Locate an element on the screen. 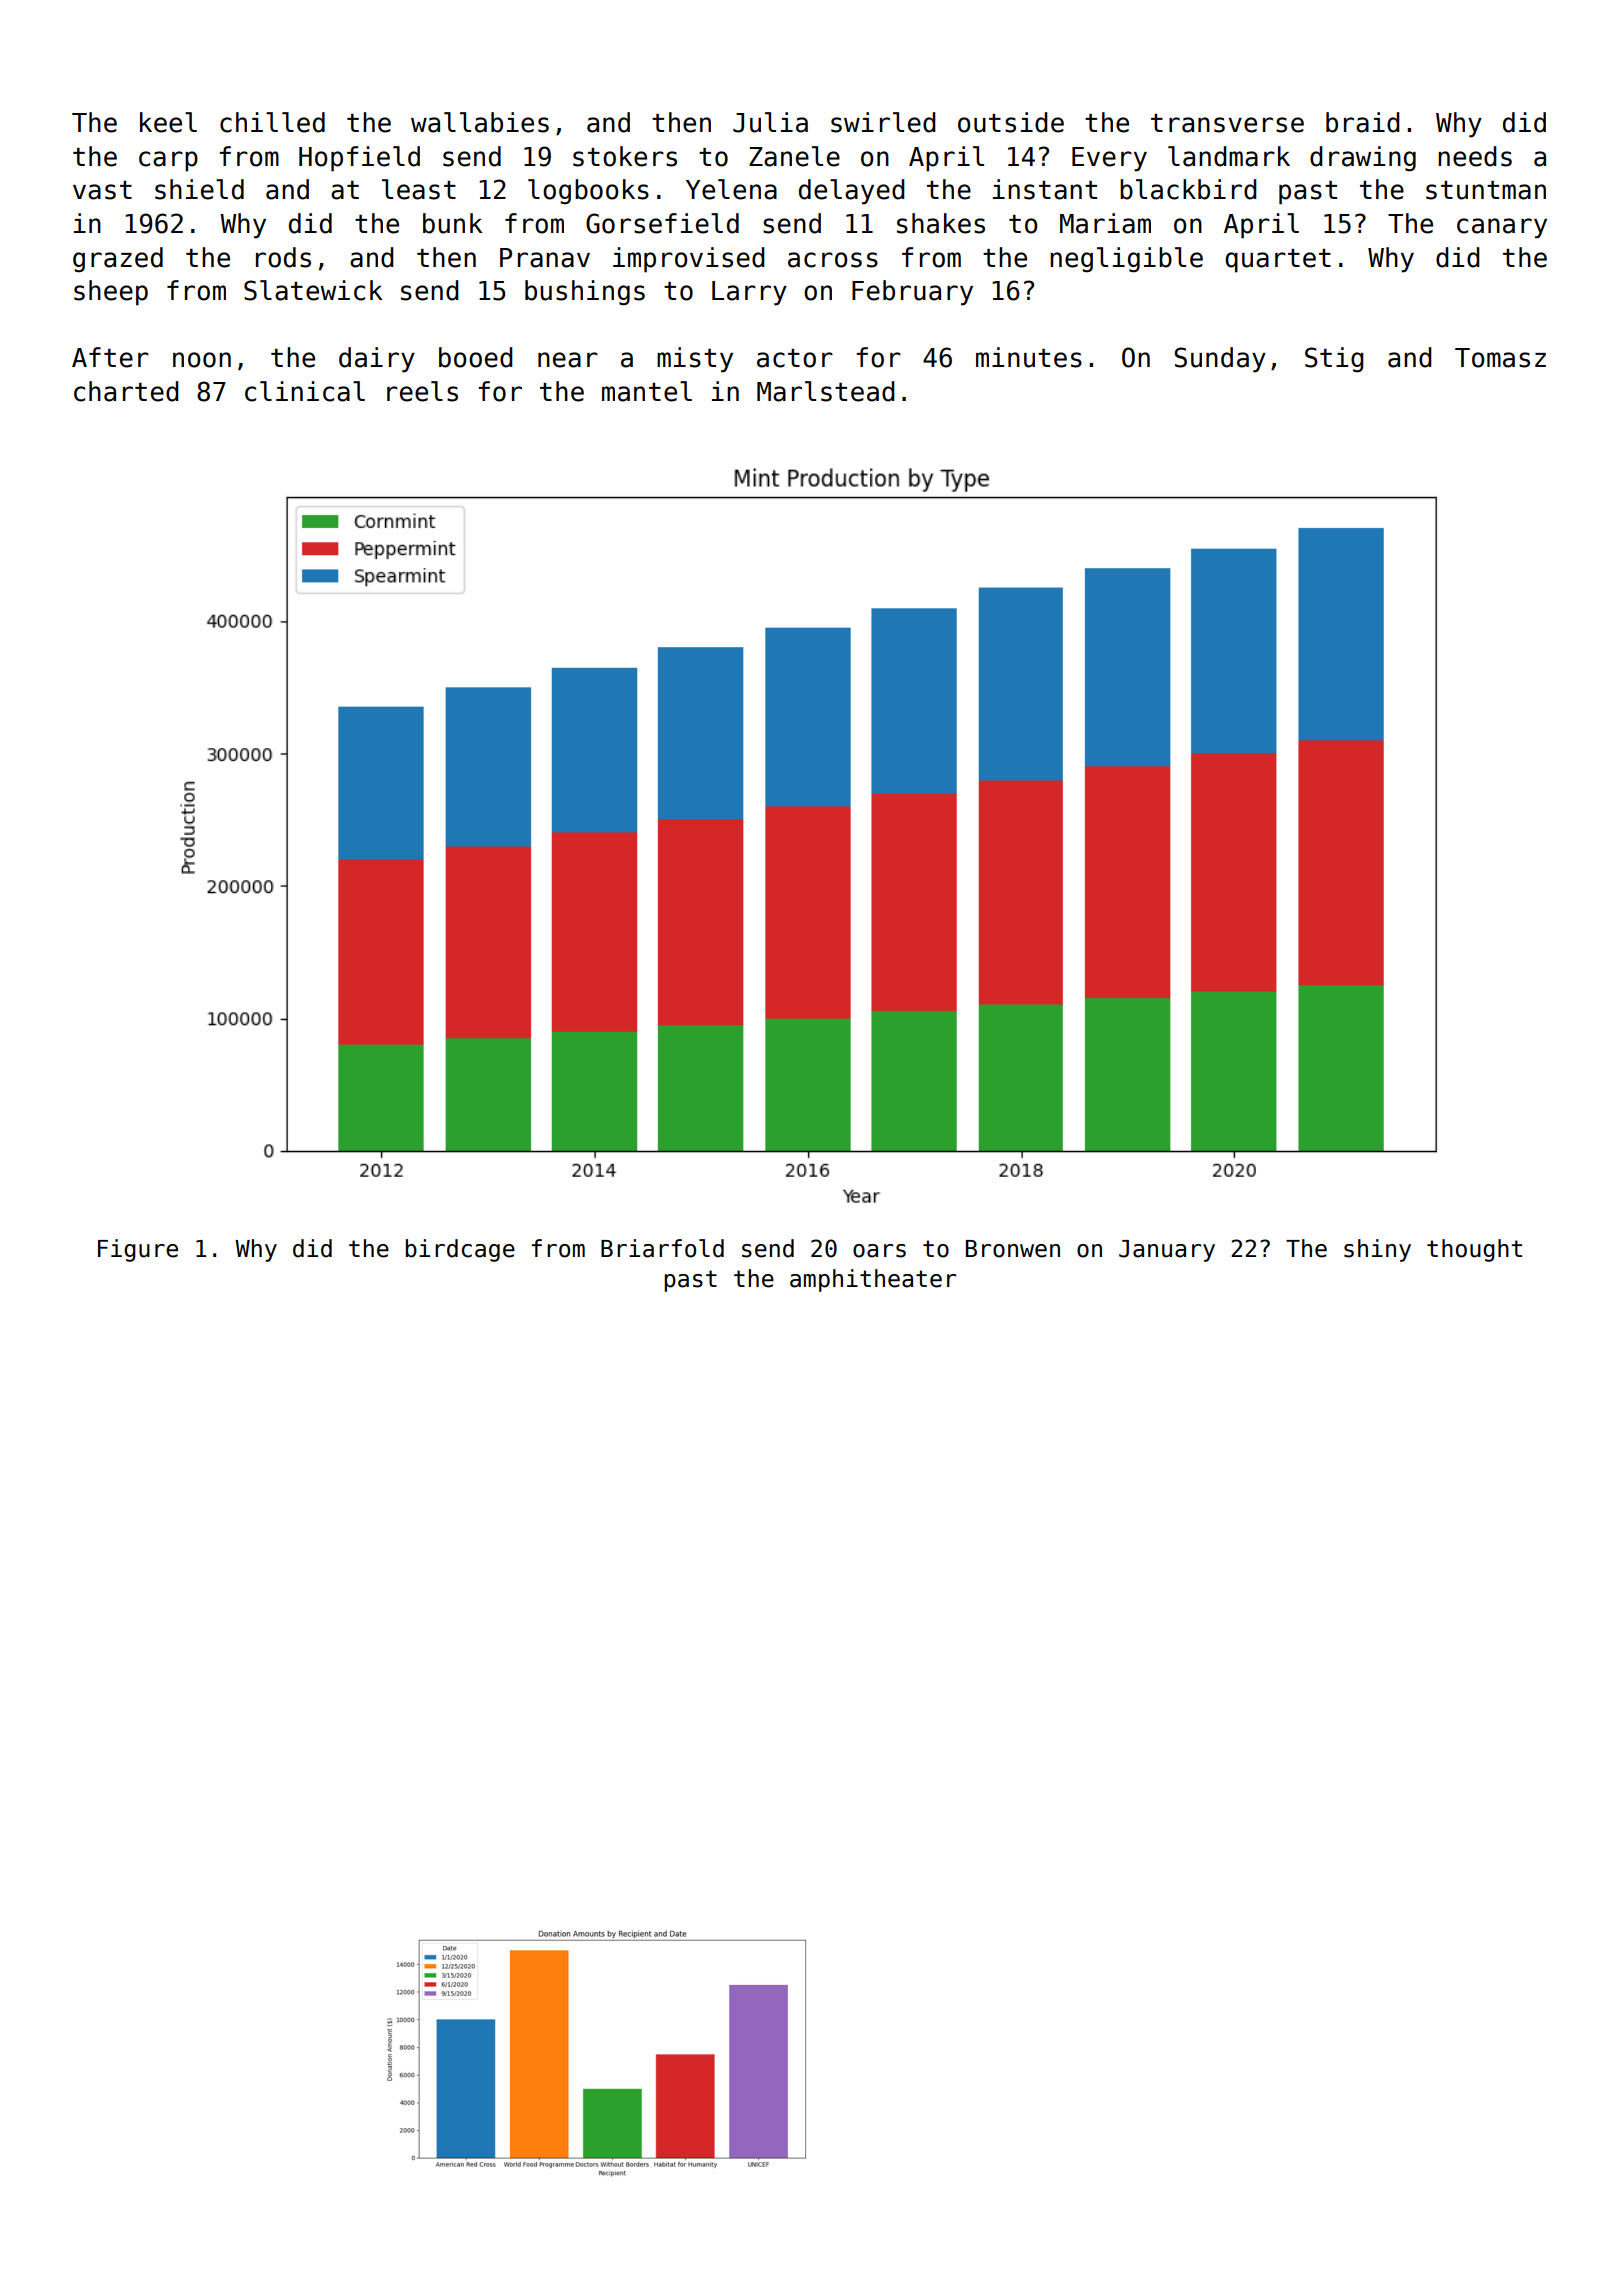 This screenshot has height=2292, width=1620. Bronwen is located at coordinates (1013, 1249).
